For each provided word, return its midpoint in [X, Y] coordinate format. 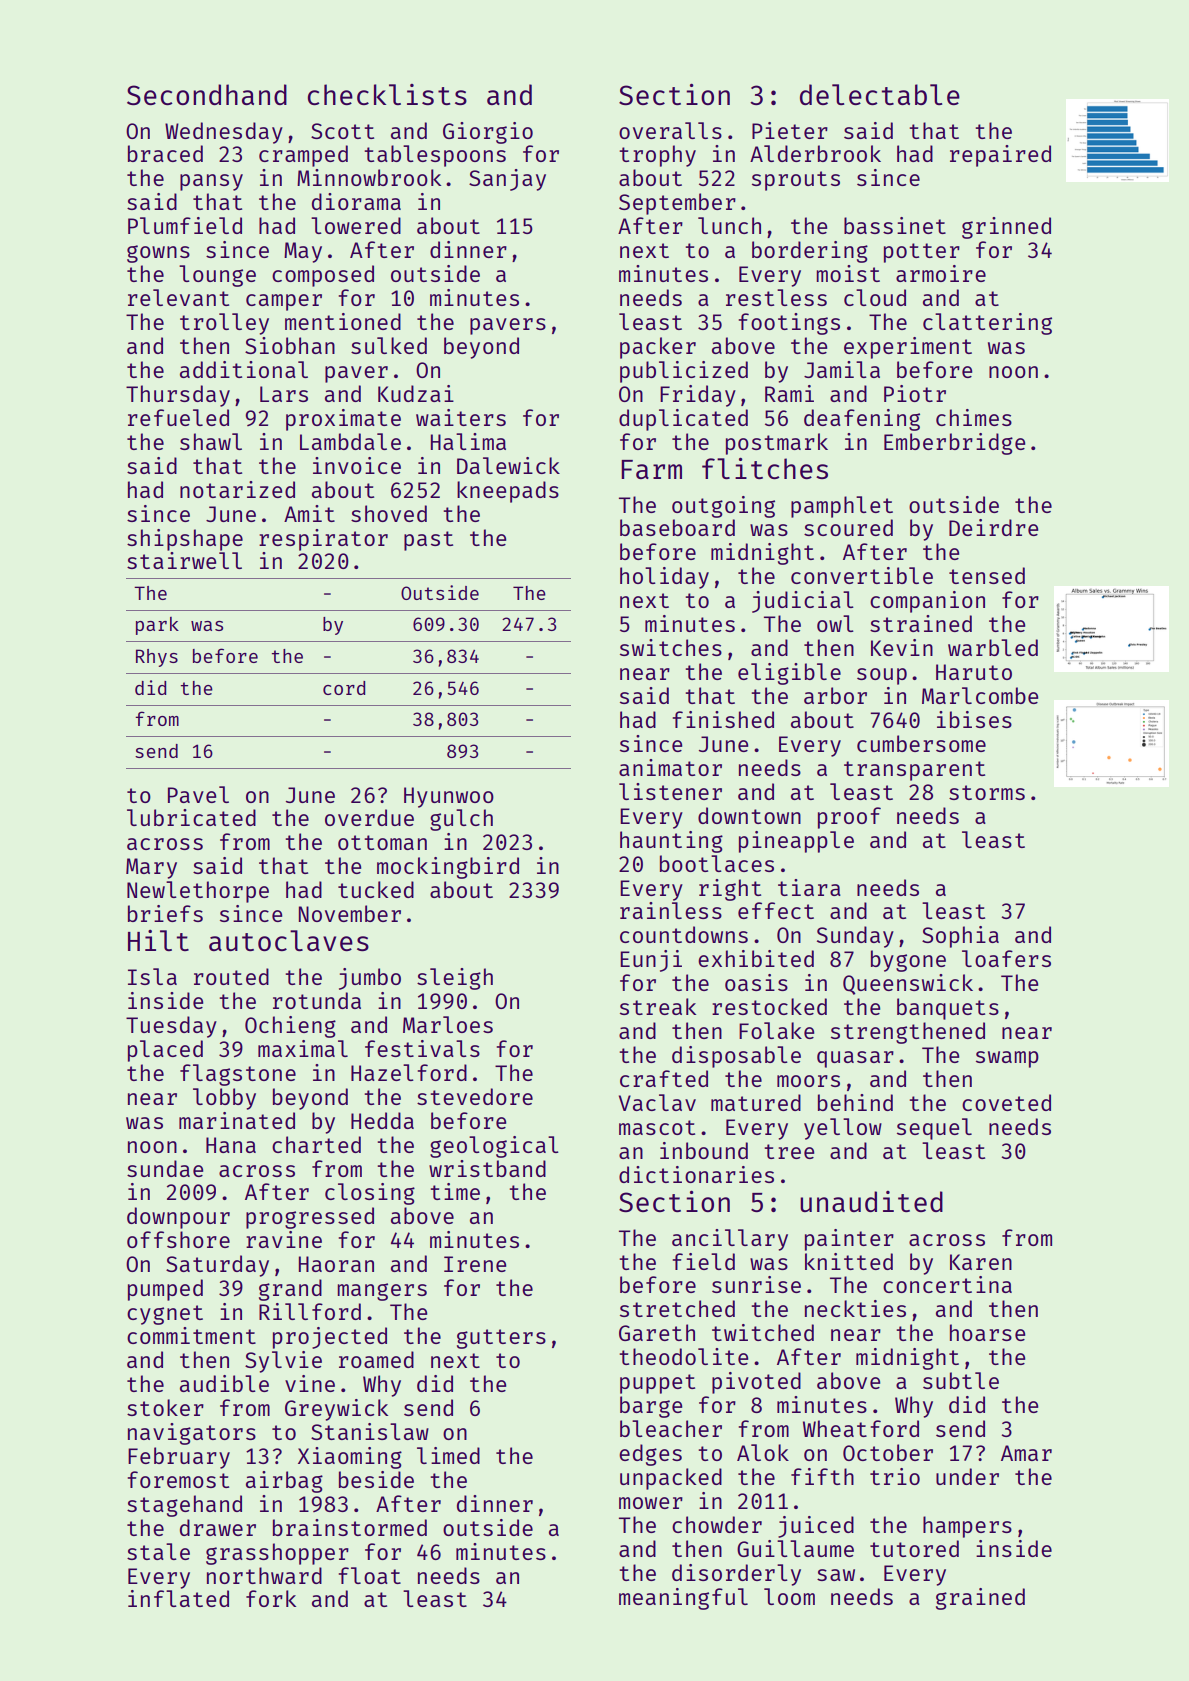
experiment [908, 348]
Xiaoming [350, 1458]
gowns [158, 254]
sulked [389, 345]
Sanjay [507, 180]
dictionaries [696, 1174]
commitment [191, 1335]
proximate [343, 420]
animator [670, 767]
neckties [855, 1308]
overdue [369, 817]
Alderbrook [815, 153]
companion [927, 602]
